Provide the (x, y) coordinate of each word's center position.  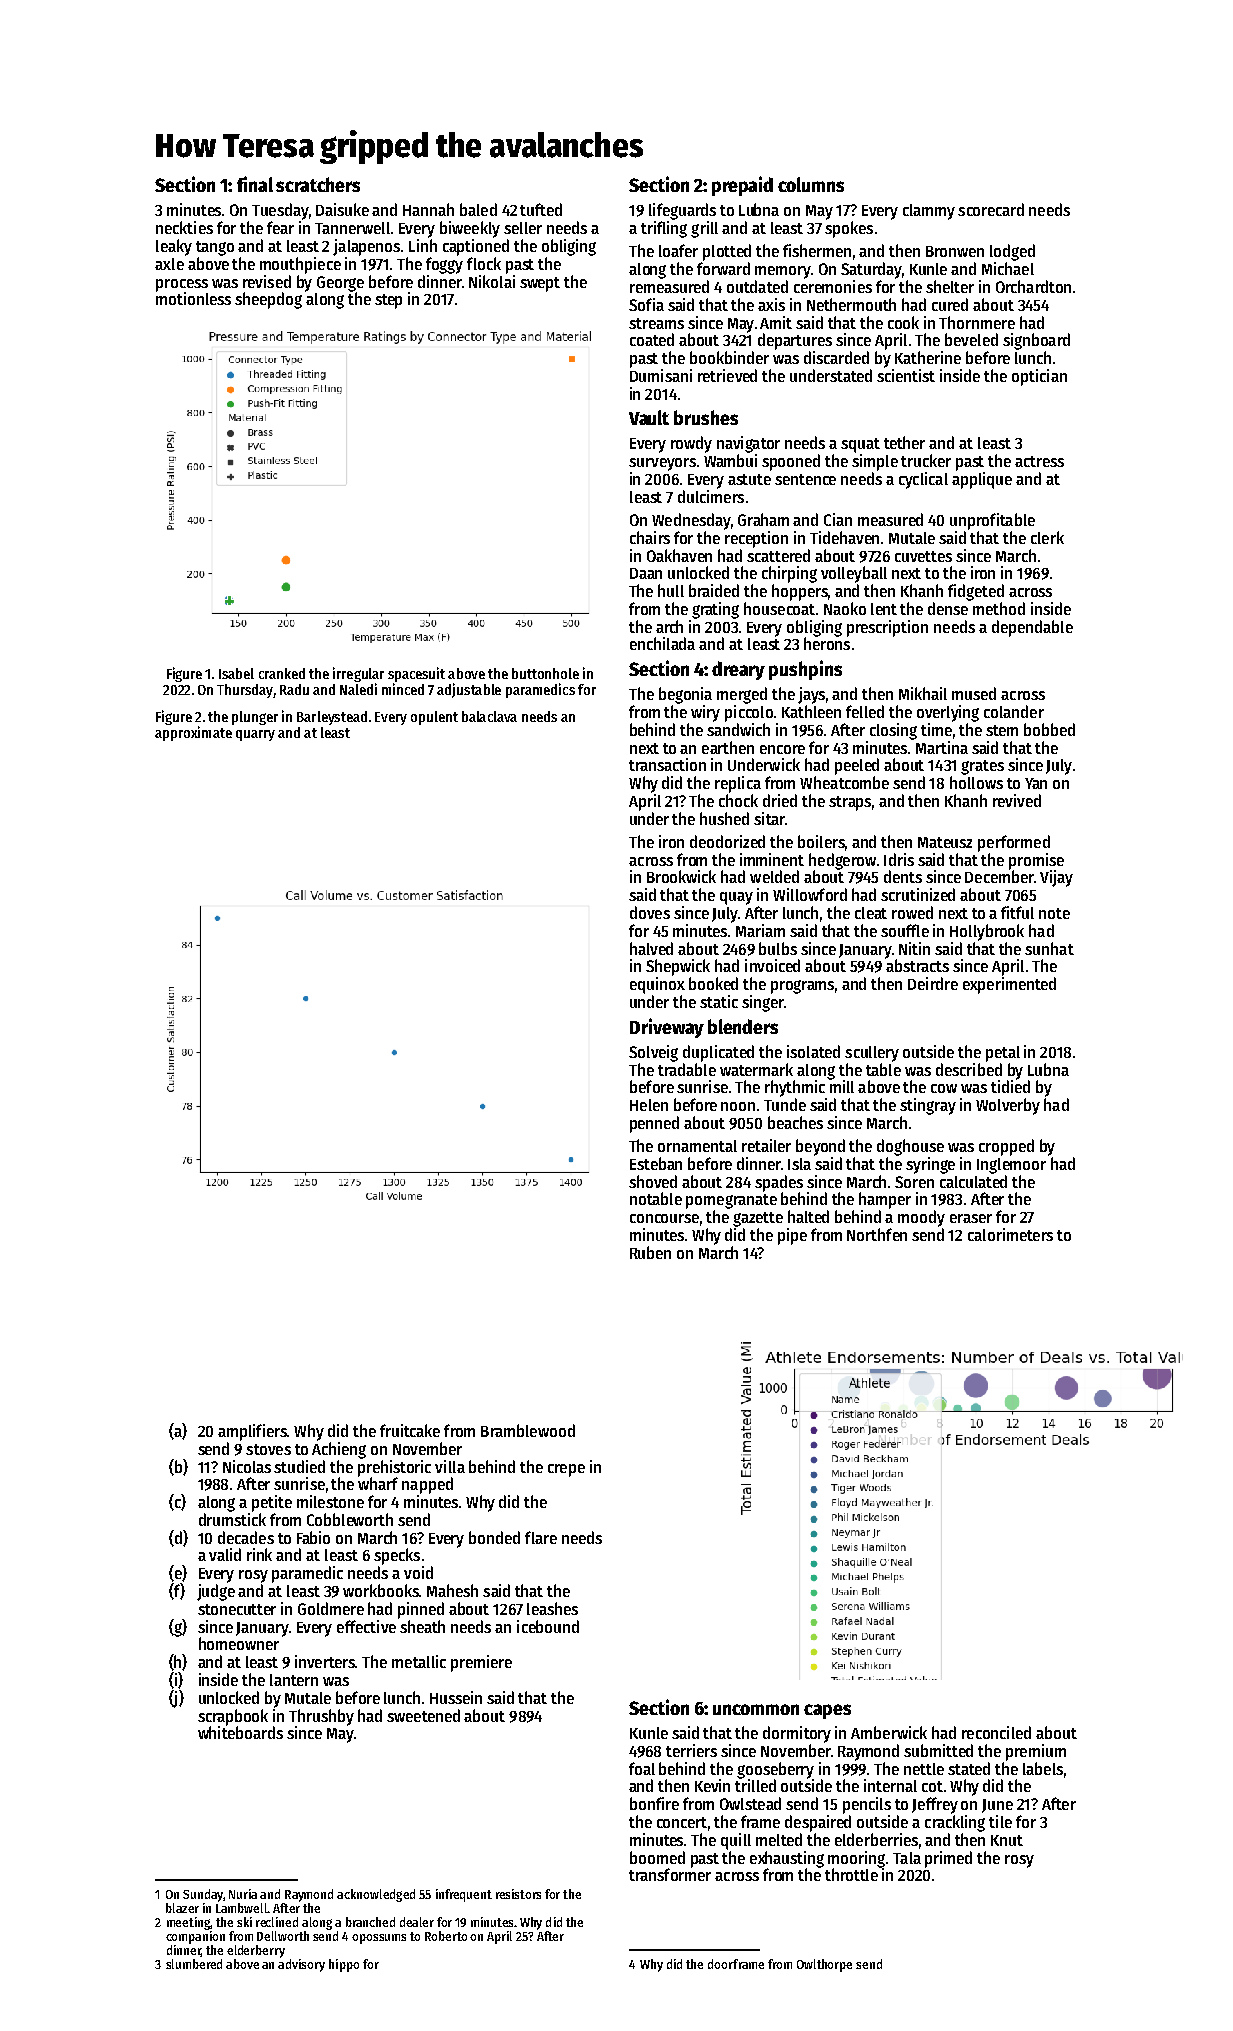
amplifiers (252, 1432)
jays (811, 695)
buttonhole (545, 673)
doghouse (910, 1147)
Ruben (650, 1252)
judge (216, 1592)
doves (650, 912)
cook (903, 322)
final (255, 184)
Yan (1036, 783)
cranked (282, 673)
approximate (193, 733)
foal (642, 1768)
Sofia (646, 304)
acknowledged (376, 1895)
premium (1036, 1752)
